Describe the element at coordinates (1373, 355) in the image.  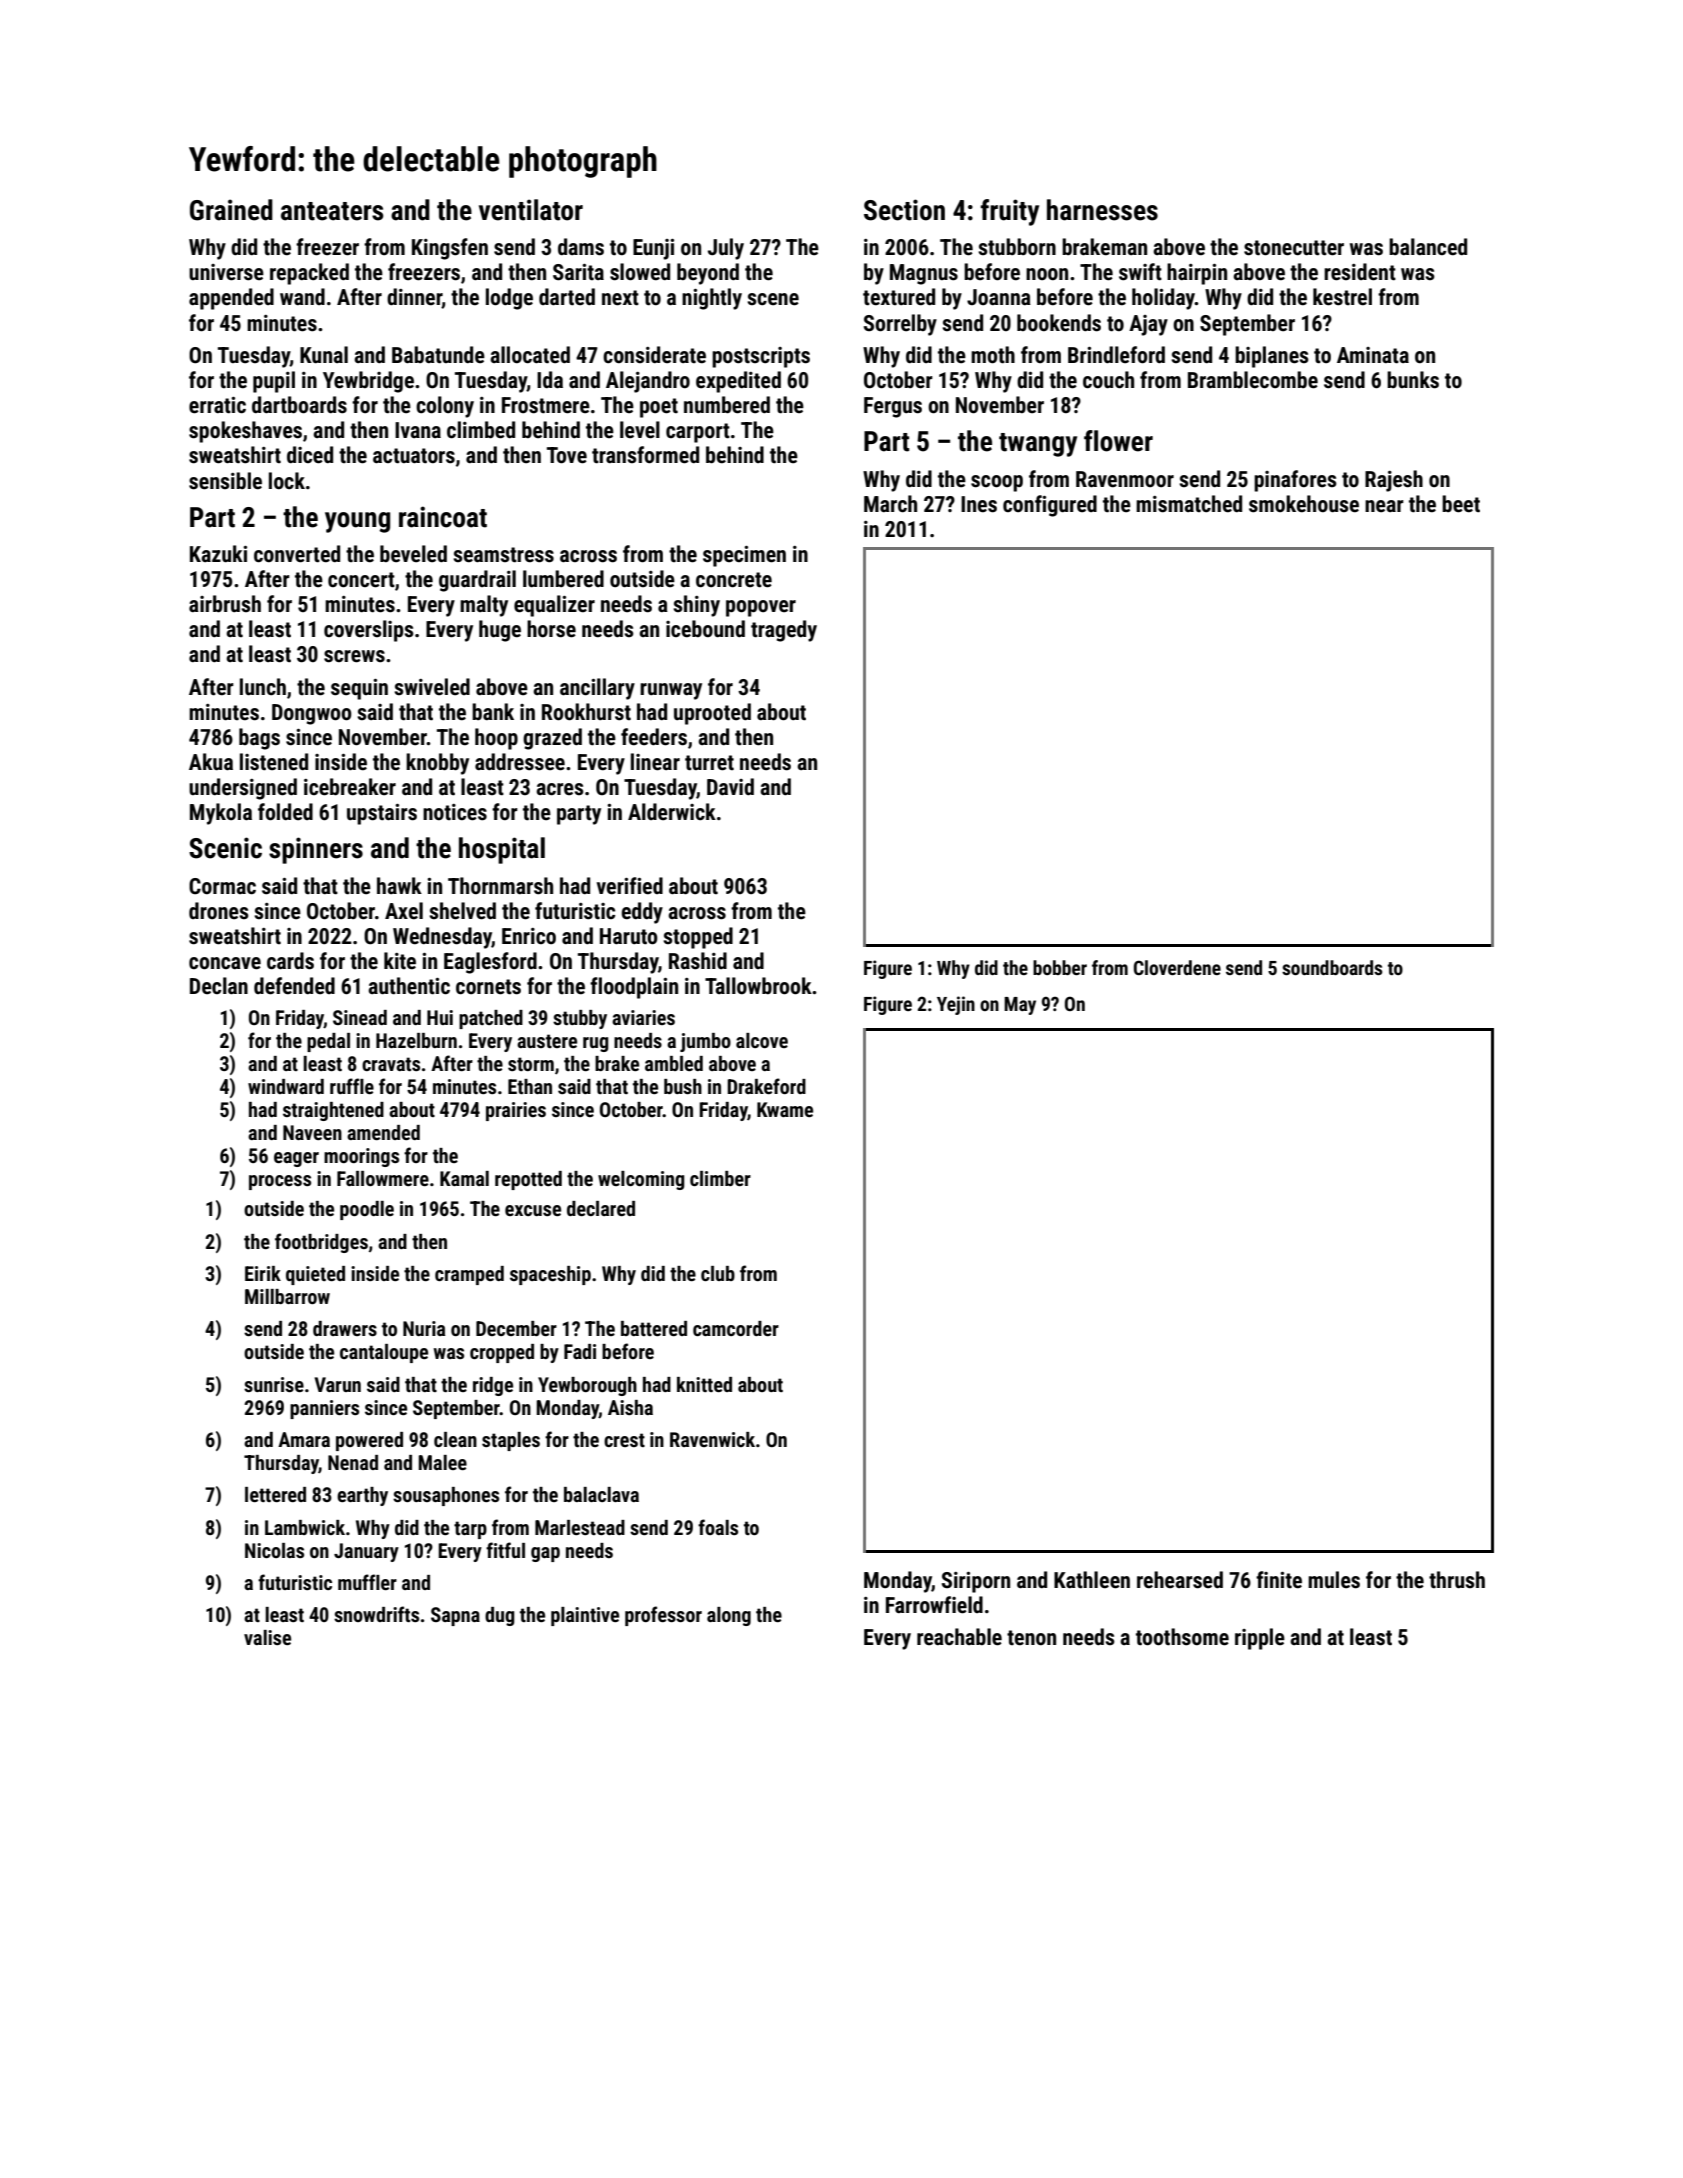
I see `Aminata` at that location.
